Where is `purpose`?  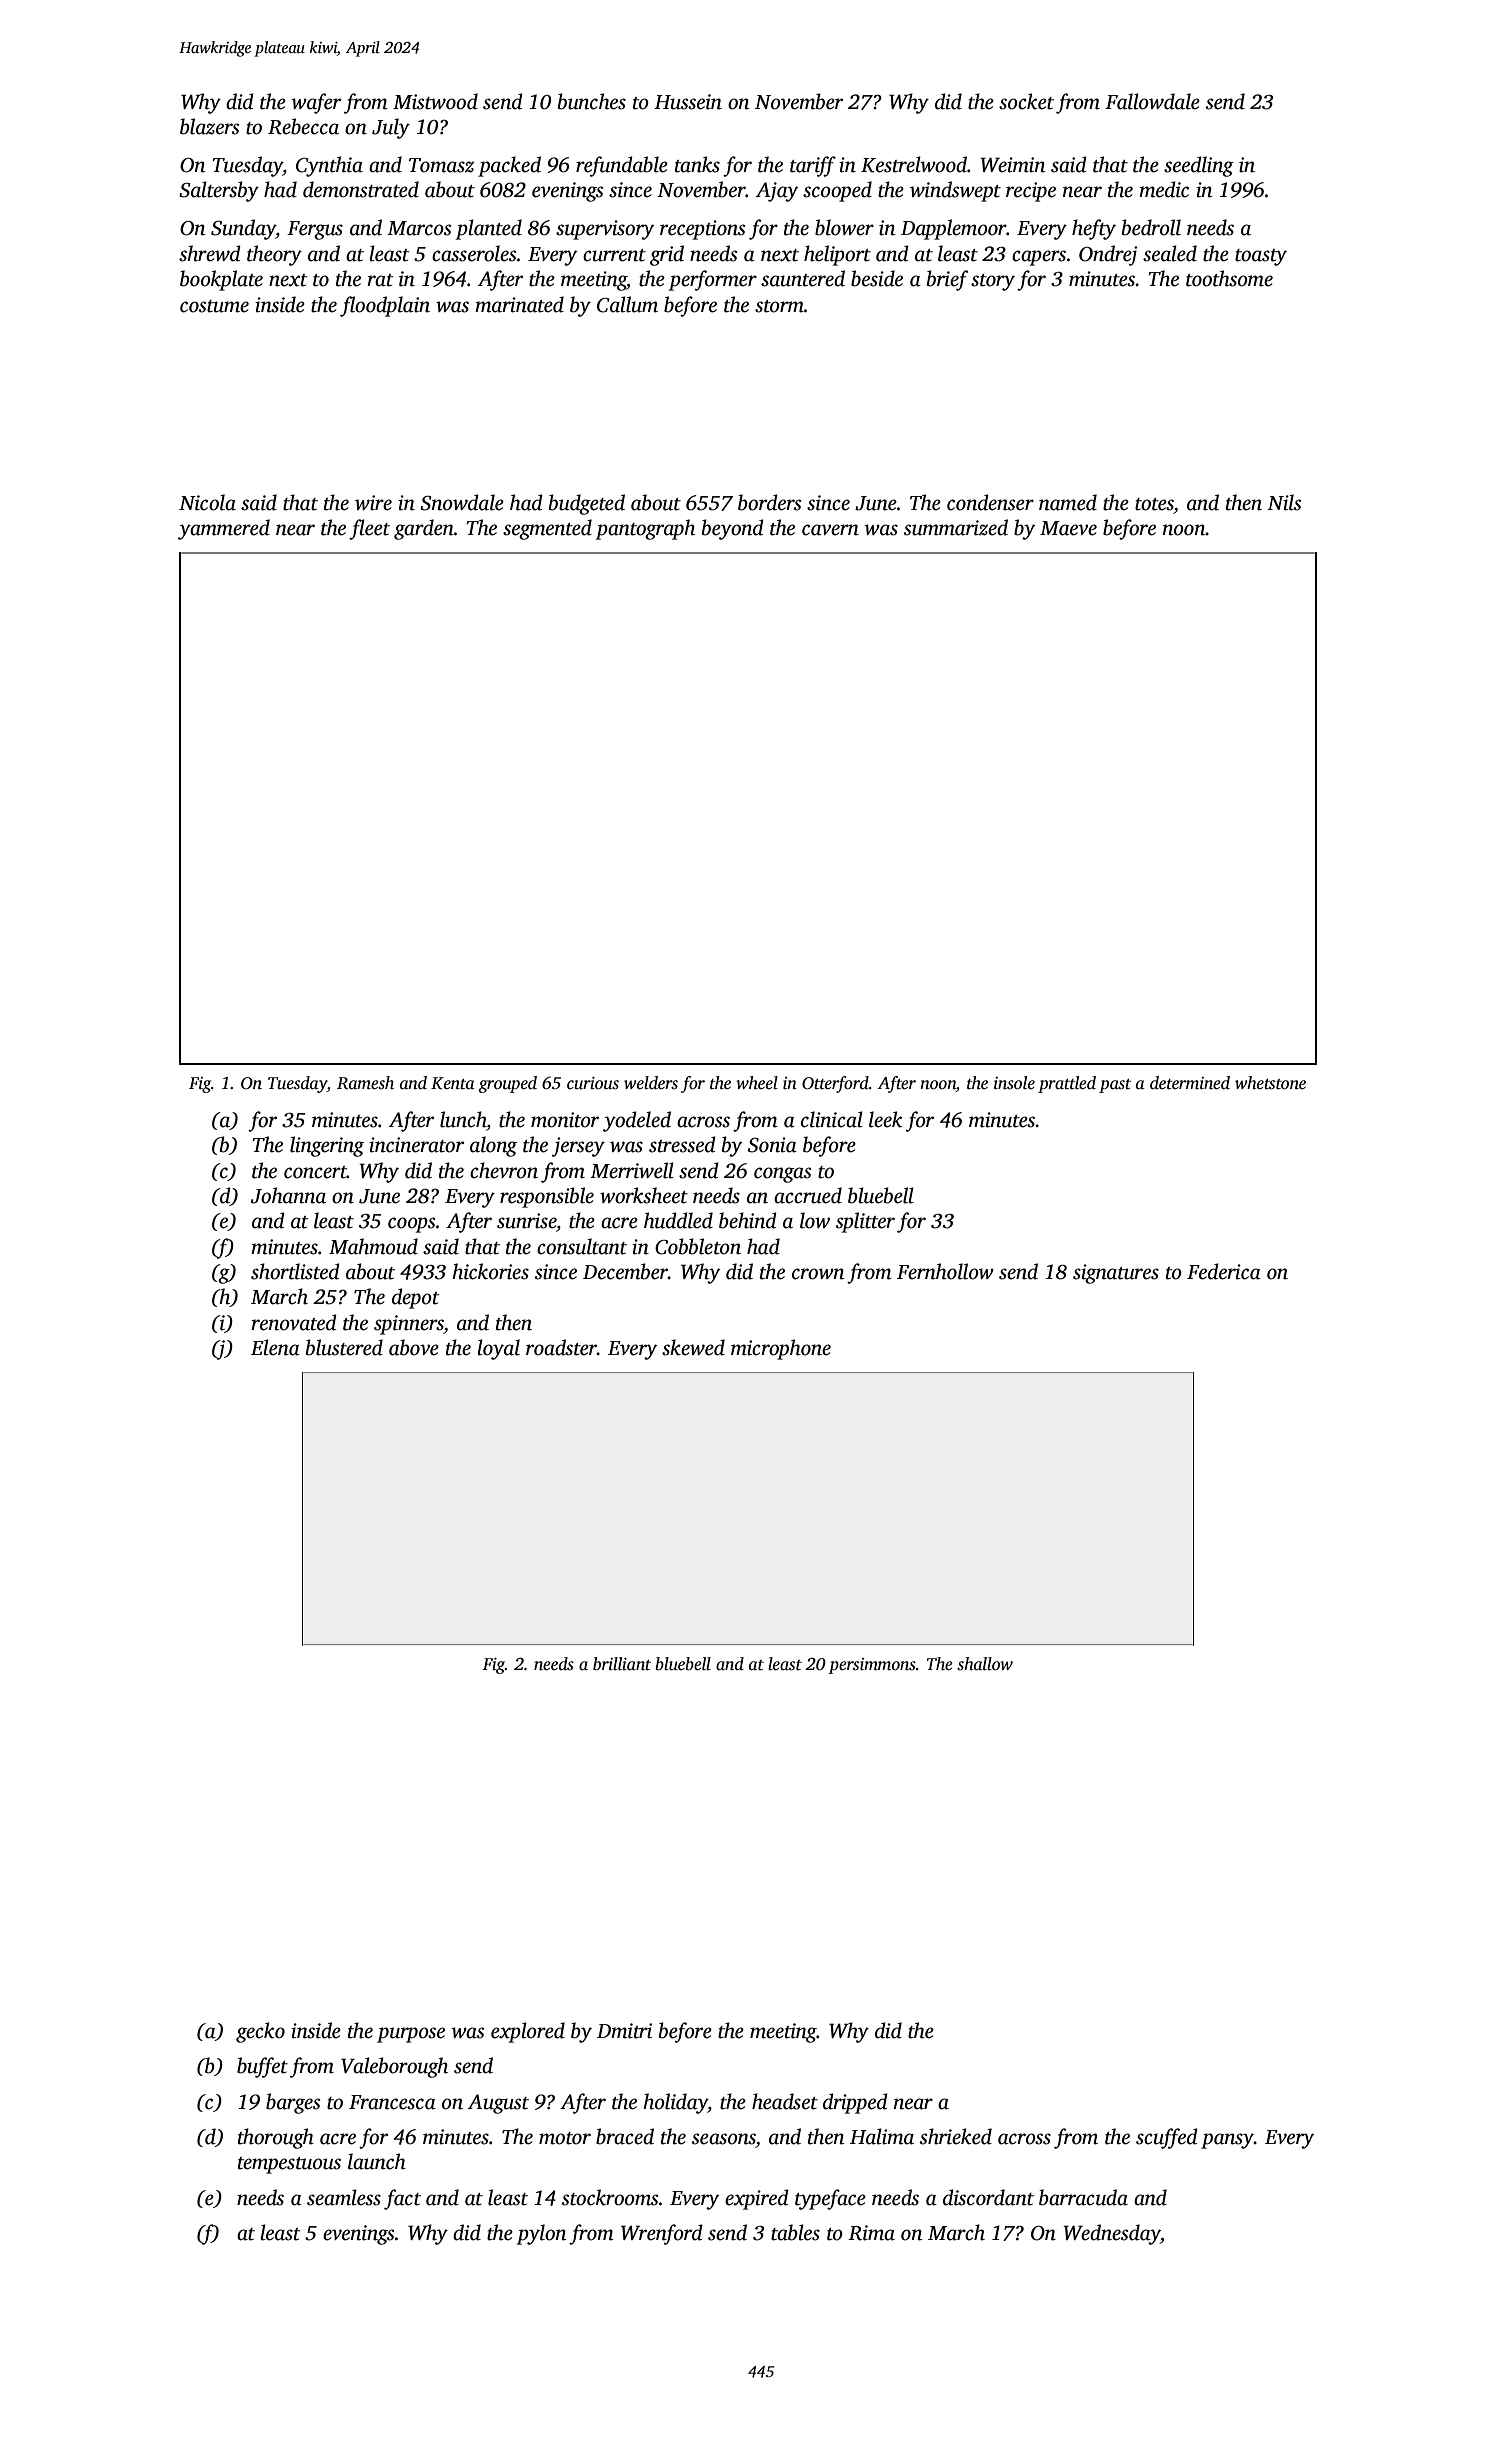
purpose is located at coordinates (411, 2035).
